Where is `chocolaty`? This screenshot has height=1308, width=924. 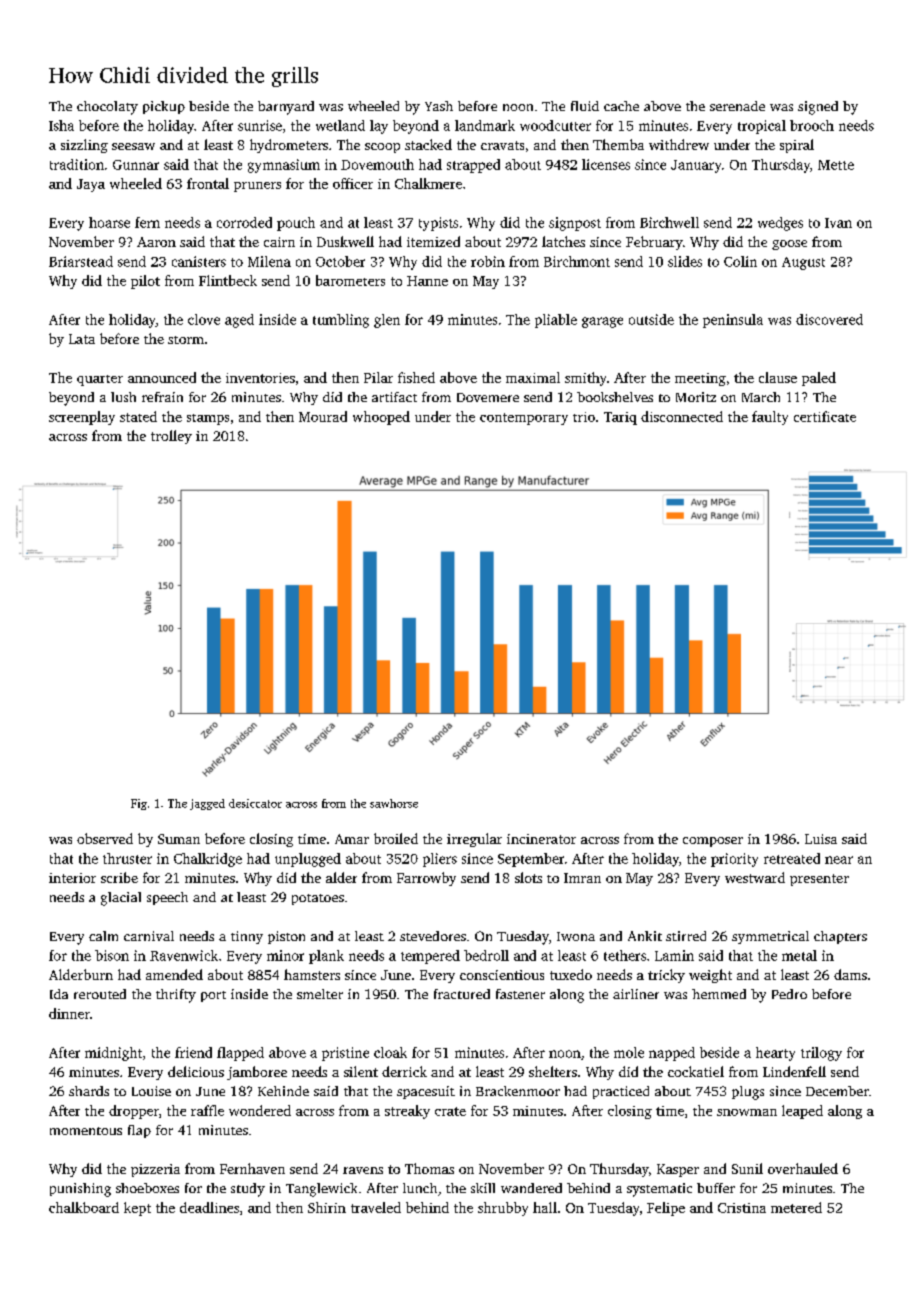 chocolaty is located at coordinates (107, 108).
